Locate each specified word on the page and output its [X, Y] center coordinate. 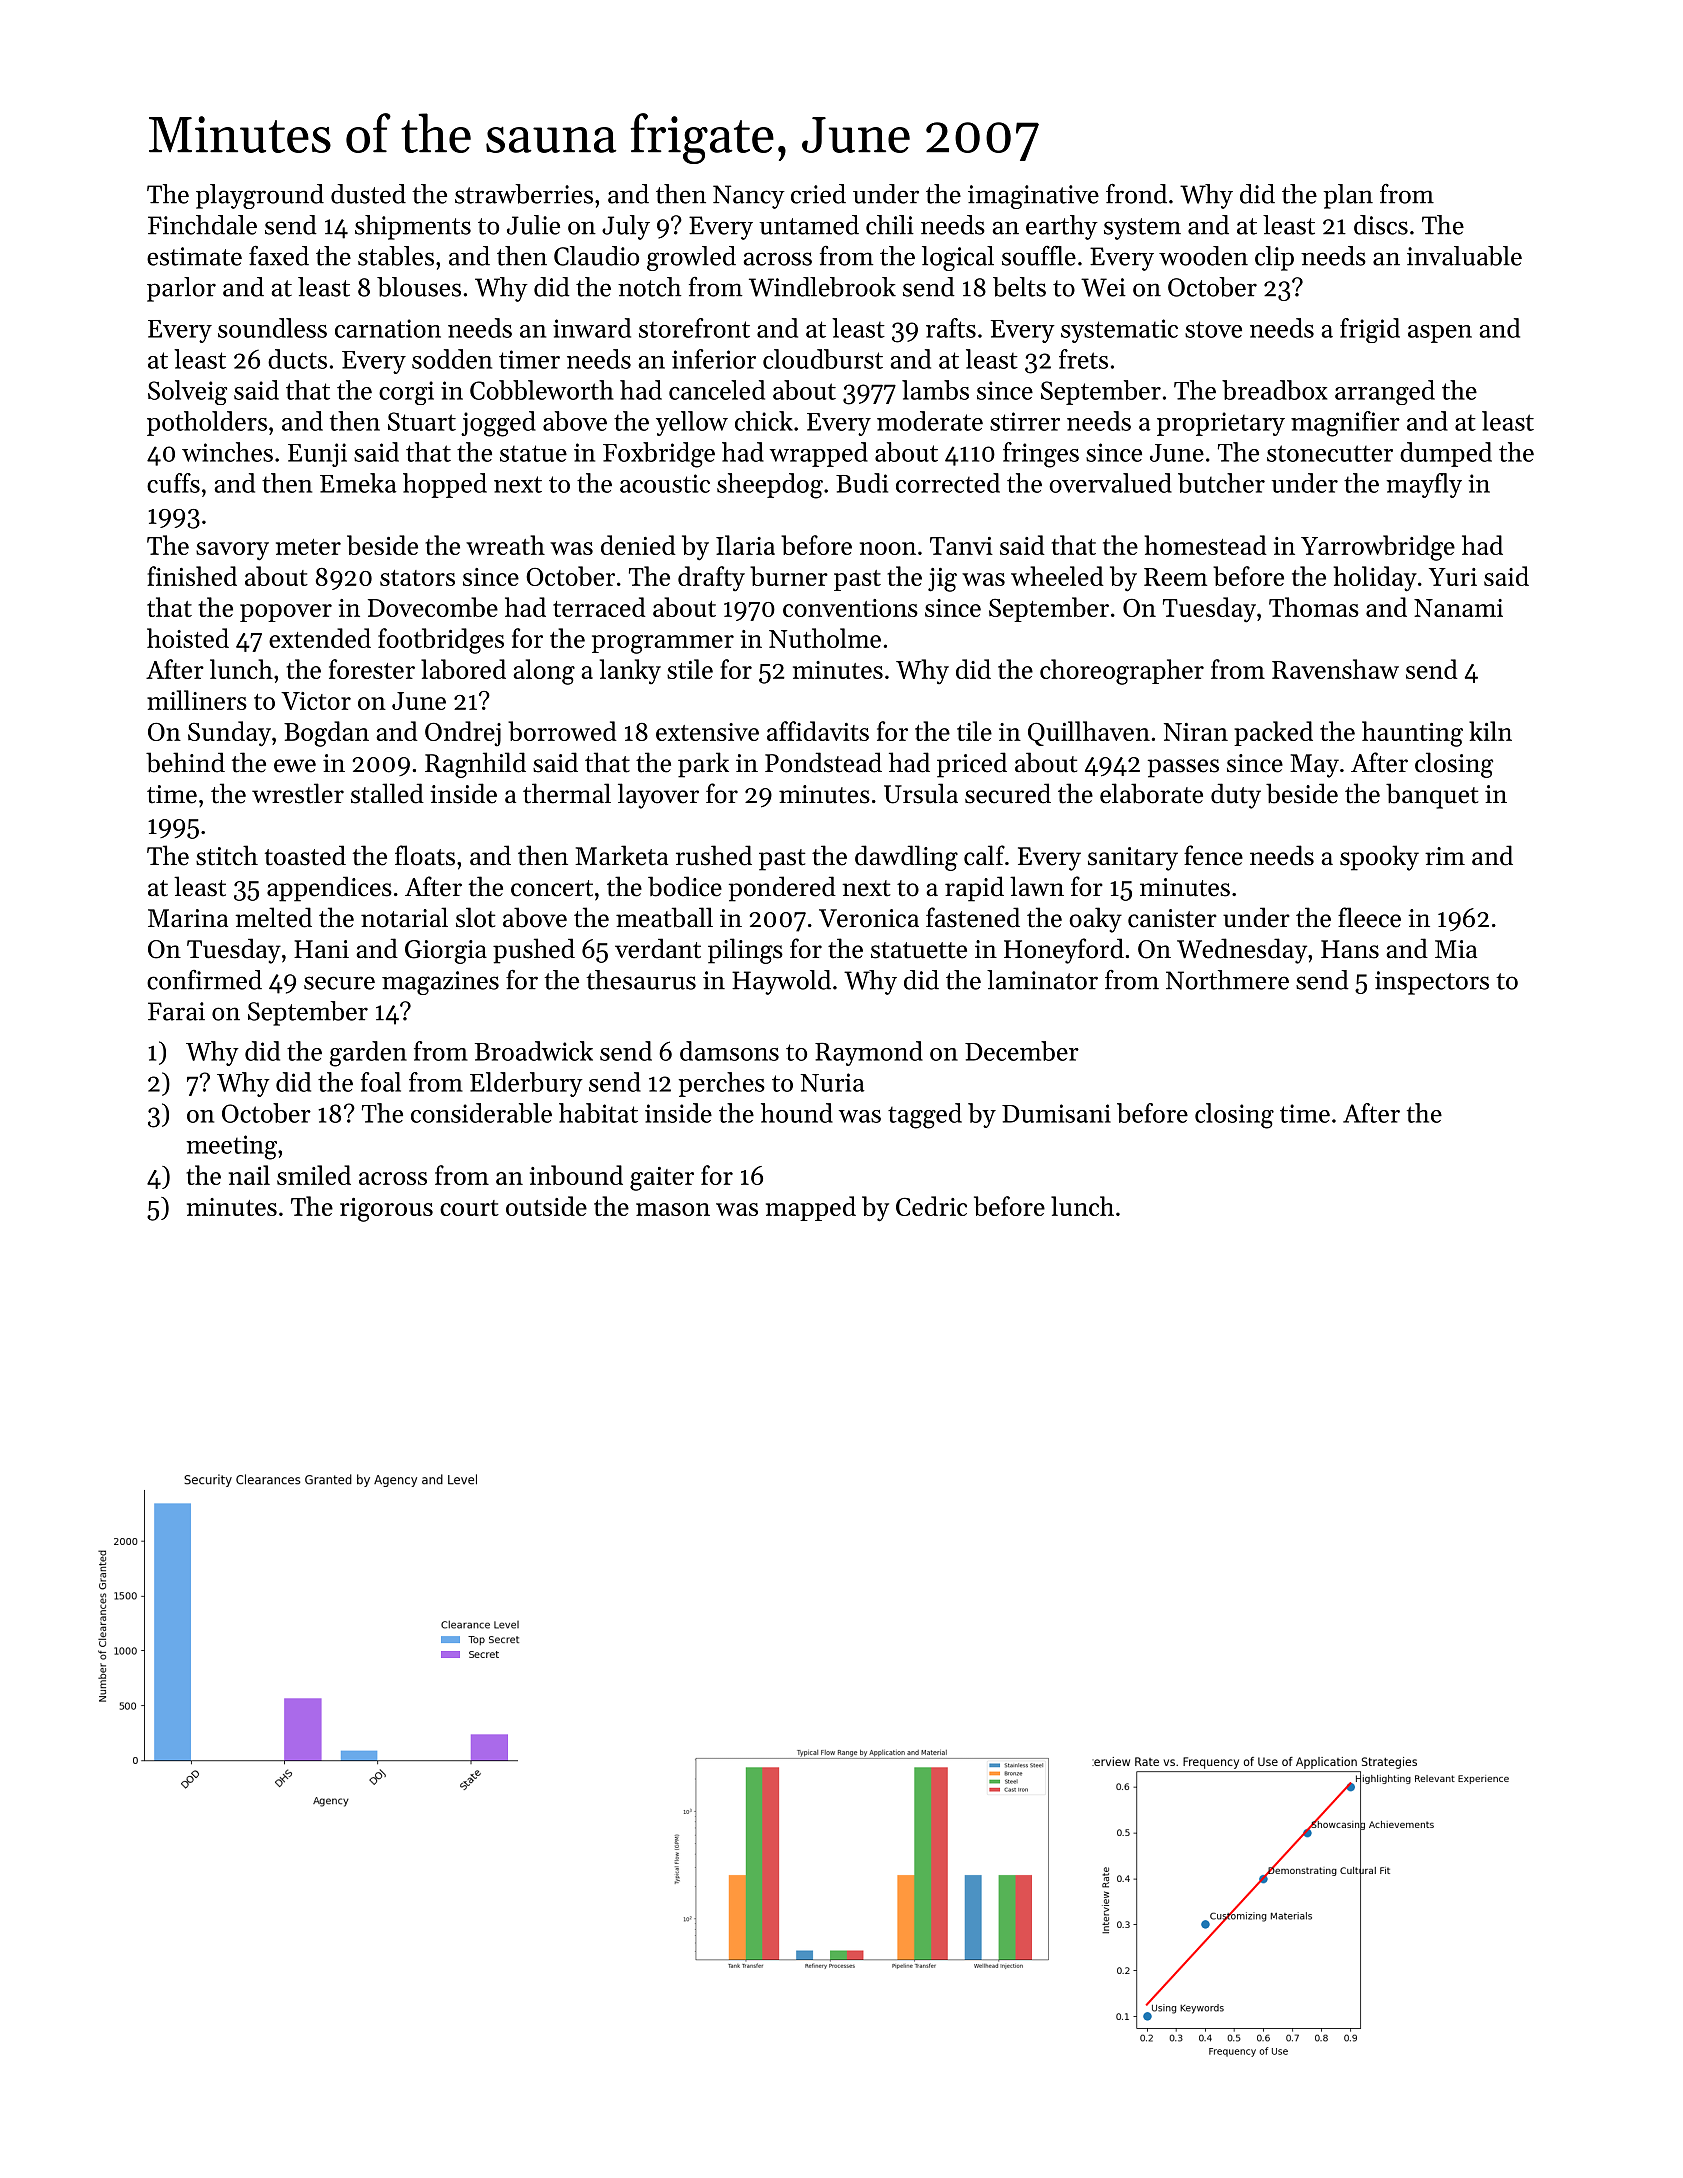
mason [673, 1209]
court [469, 1208]
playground [260, 196]
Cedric [931, 1206]
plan [1348, 196]
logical [958, 258]
